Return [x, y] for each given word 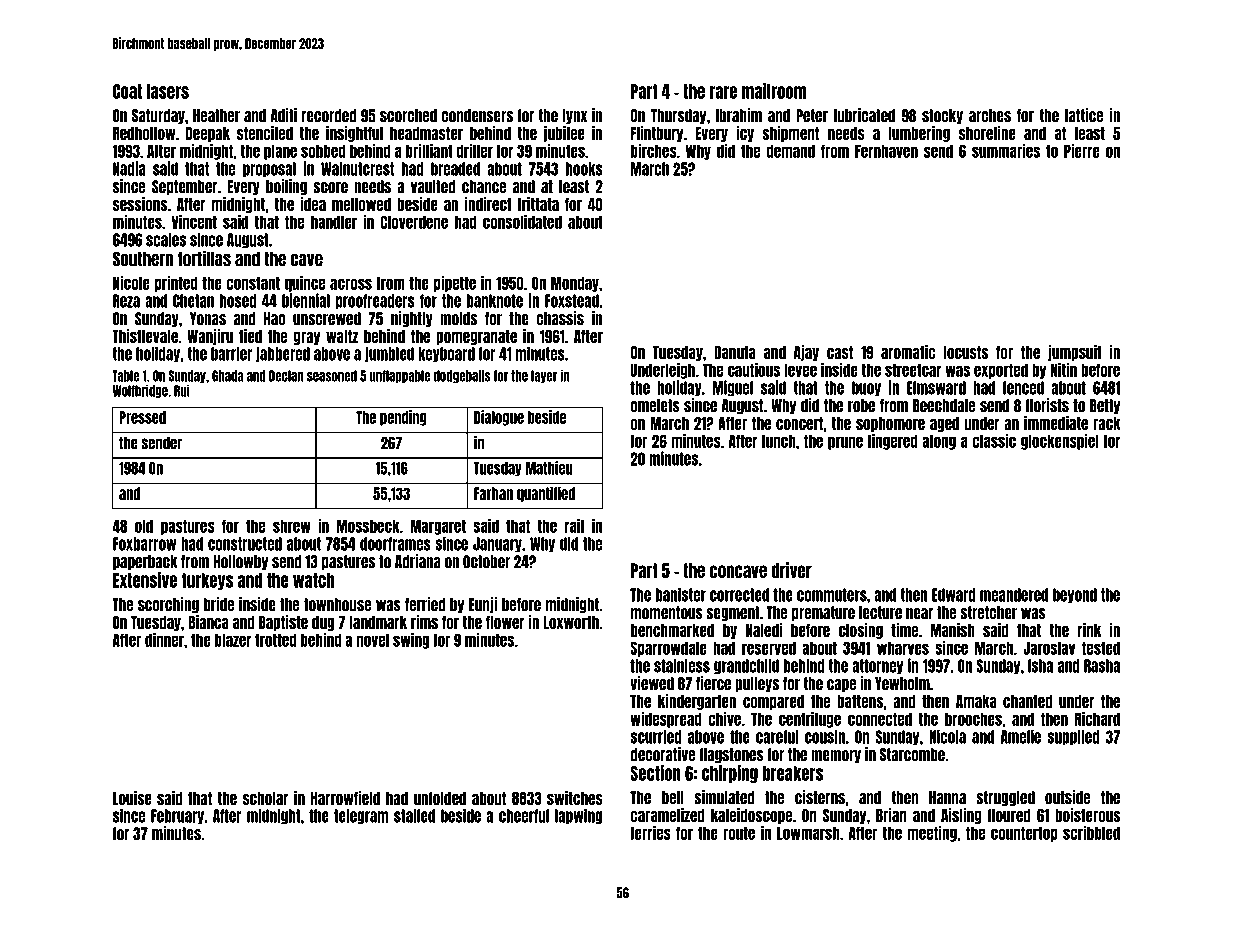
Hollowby [241, 562]
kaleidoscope [751, 816]
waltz [342, 336]
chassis [560, 318]
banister [681, 595]
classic [994, 441]
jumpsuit [1075, 353]
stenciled [265, 133]
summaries [1006, 151]
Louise [132, 798]
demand [790, 151]
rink [1089, 630]
